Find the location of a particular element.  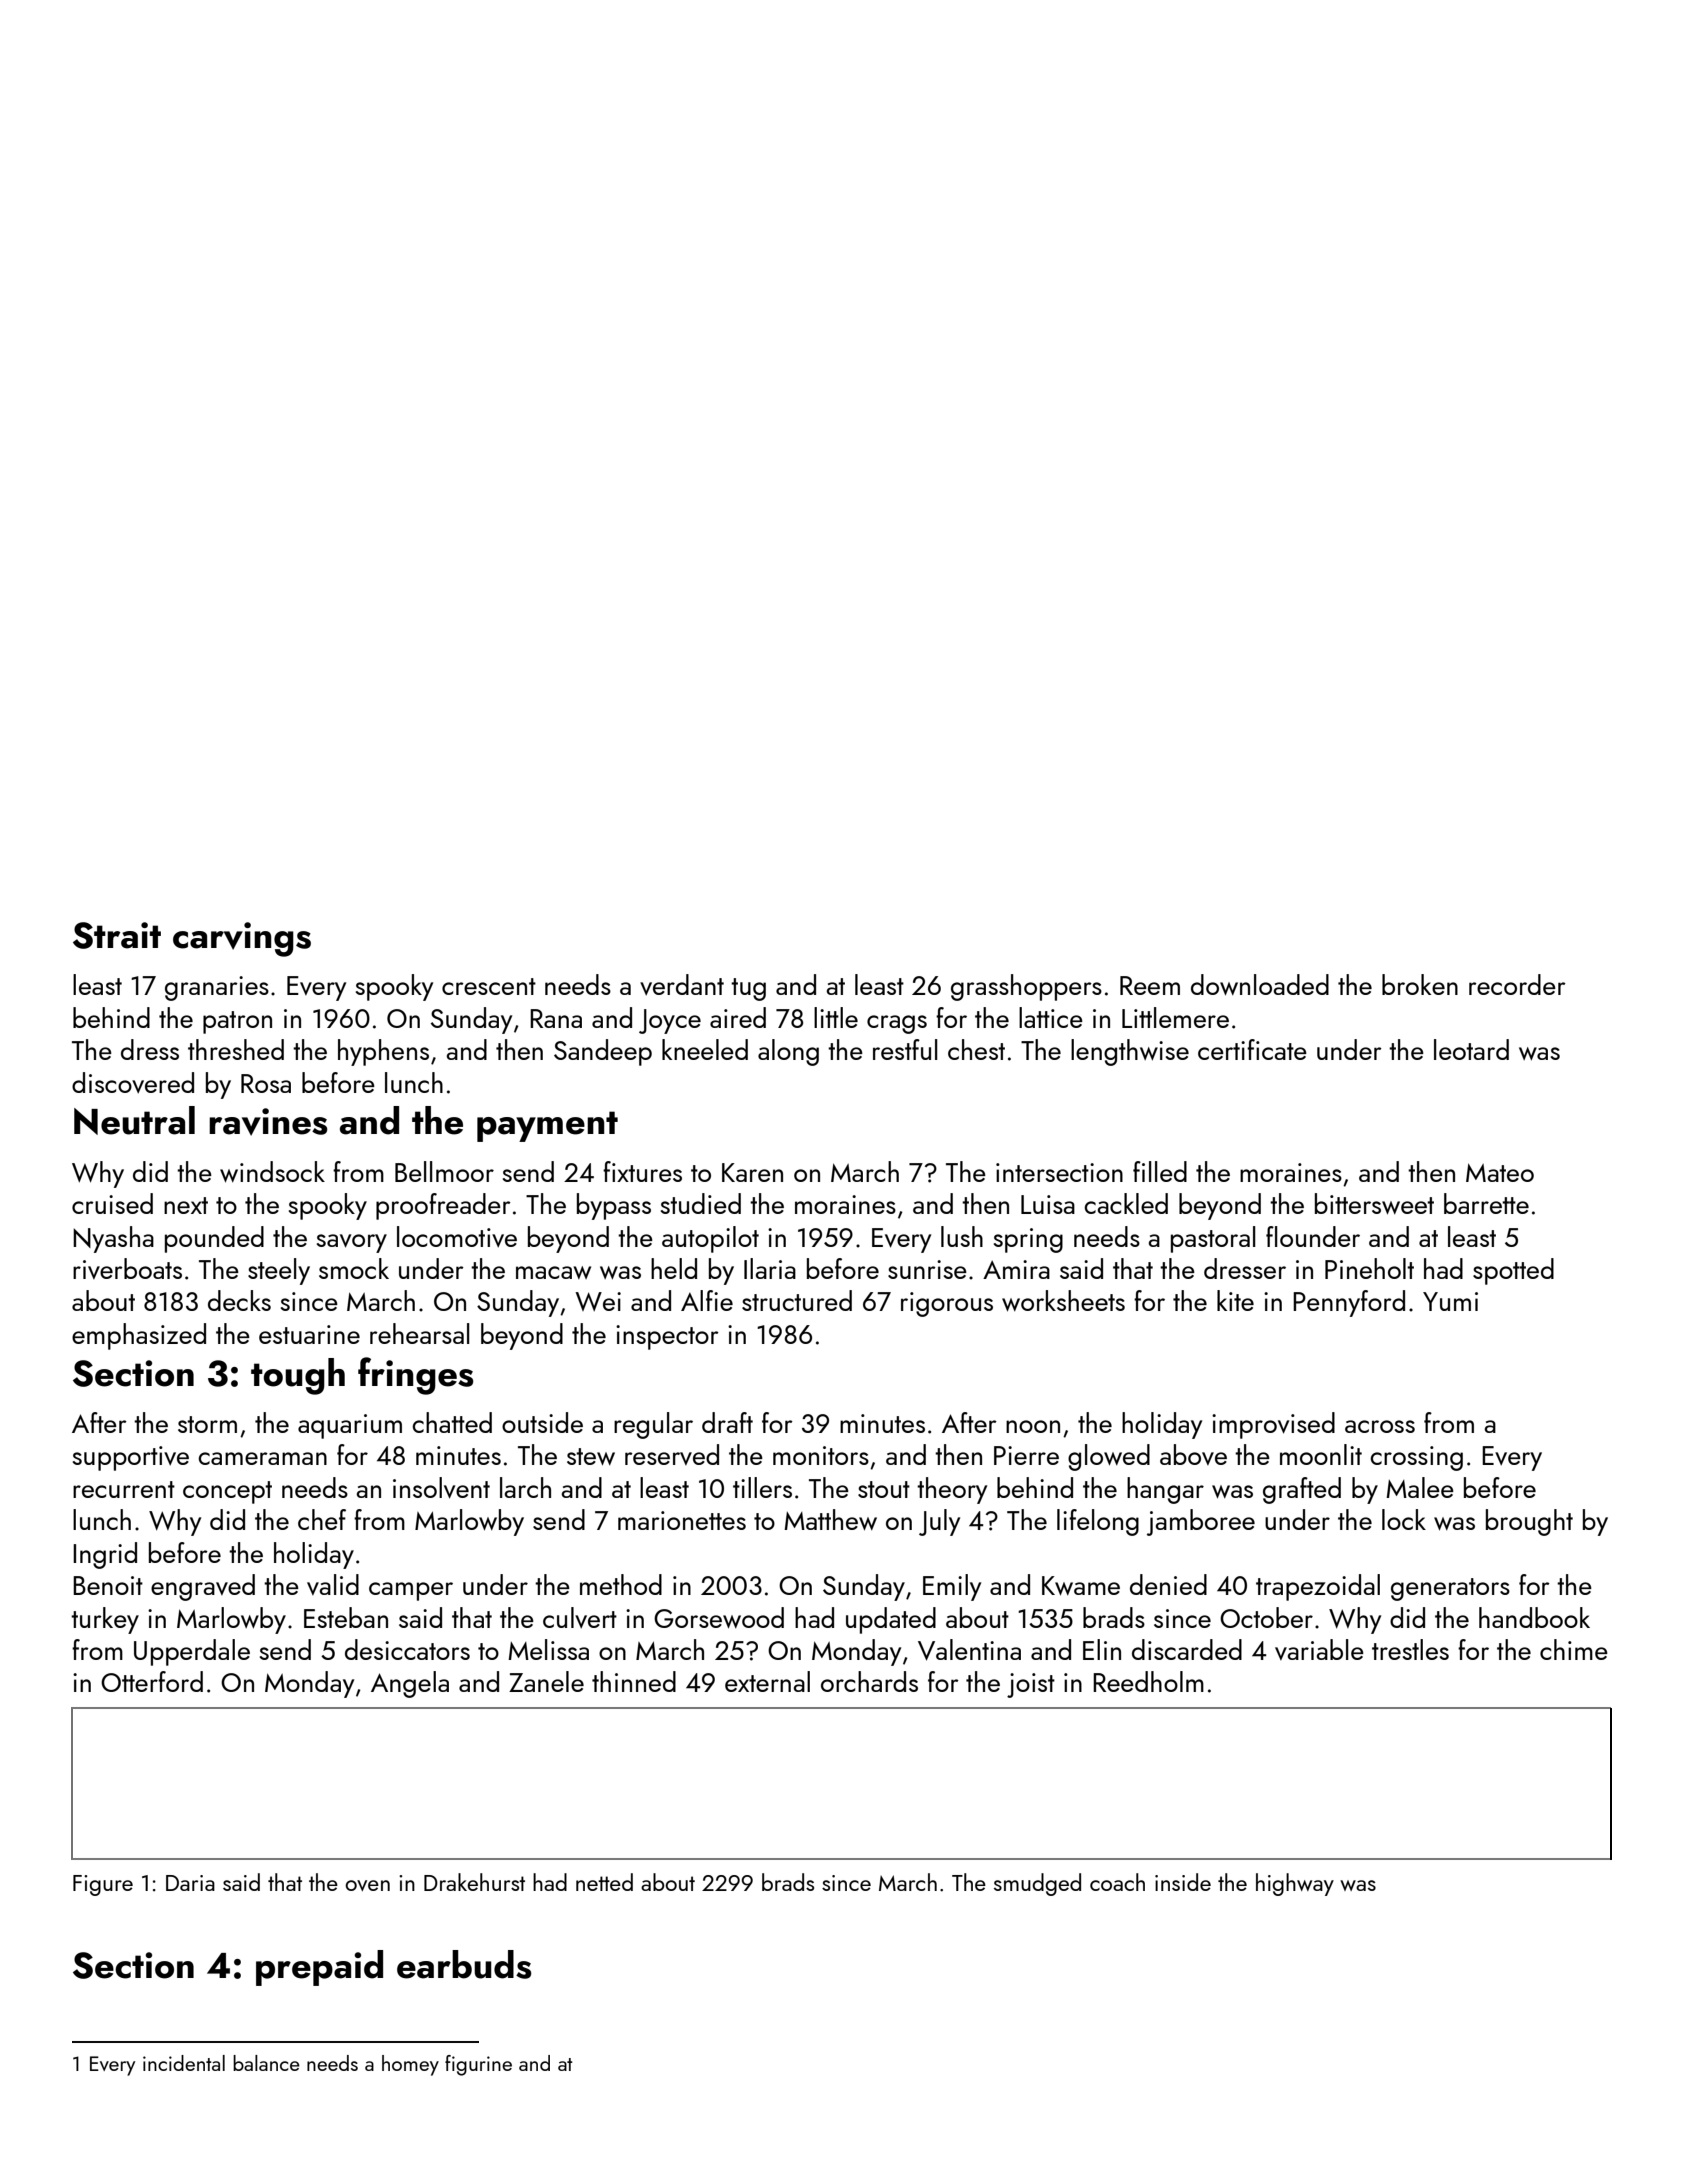

figurine is located at coordinates (478, 2065).
